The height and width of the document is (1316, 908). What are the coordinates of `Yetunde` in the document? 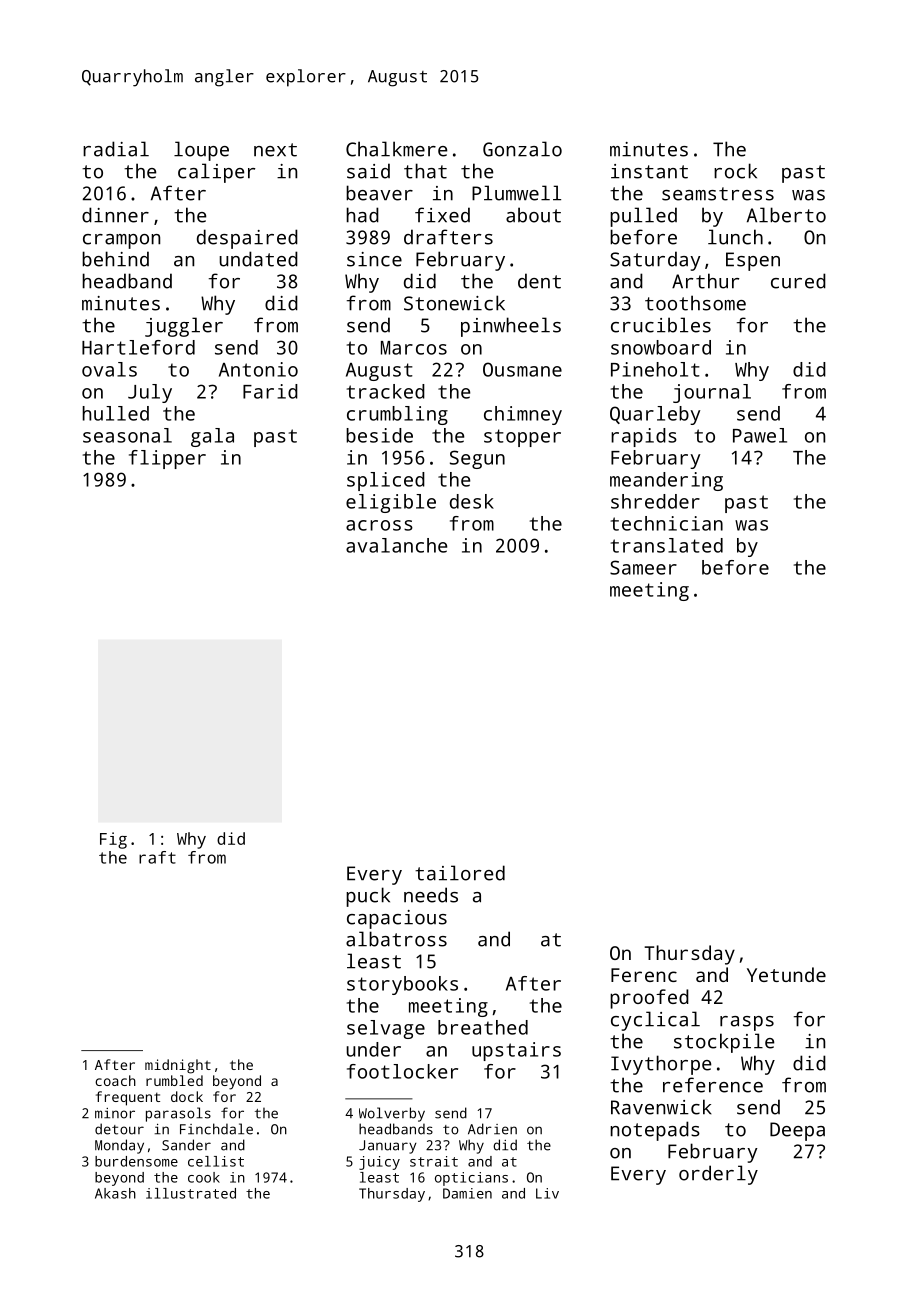 It's located at (786, 974).
